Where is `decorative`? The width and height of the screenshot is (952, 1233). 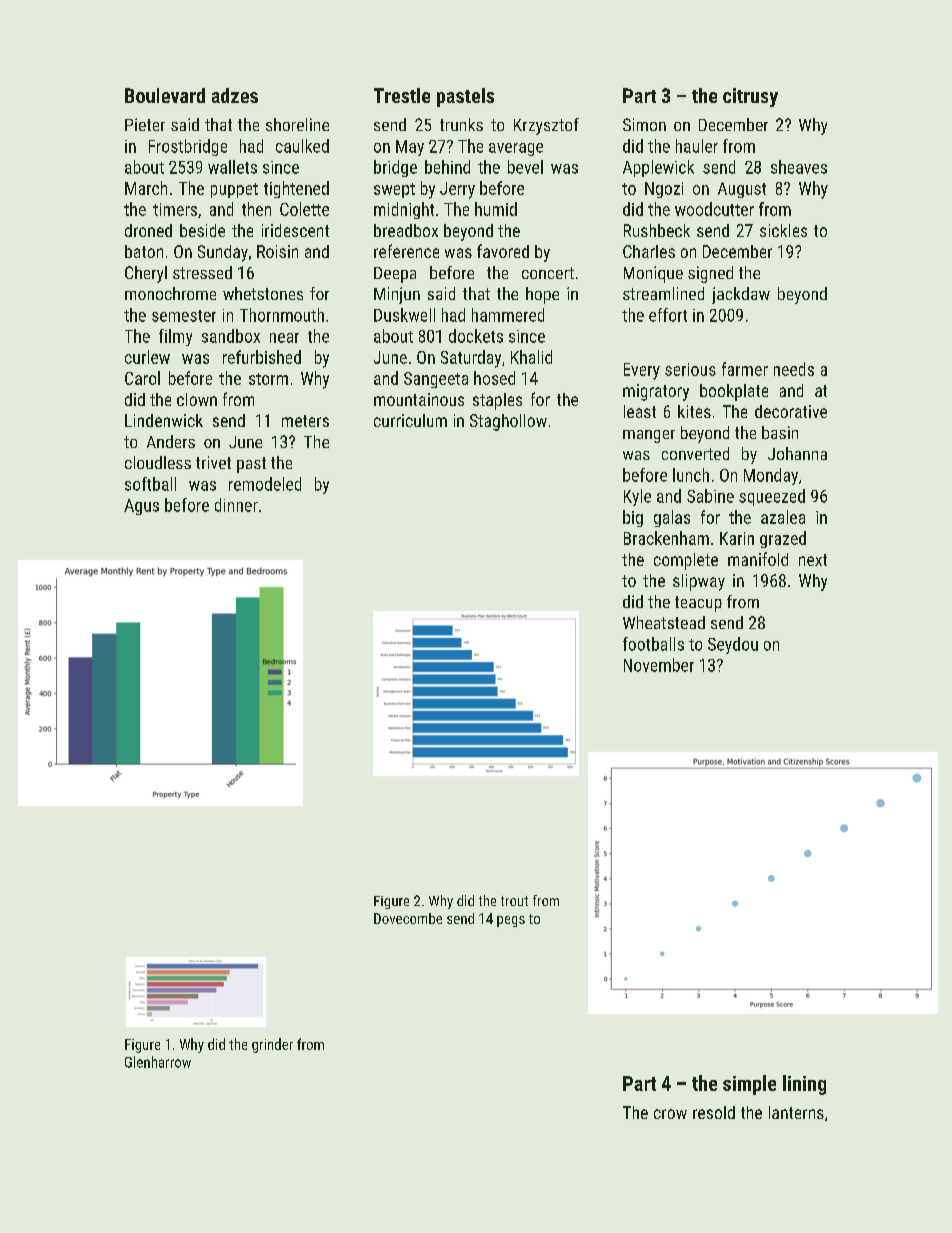
decorative is located at coordinates (791, 411).
